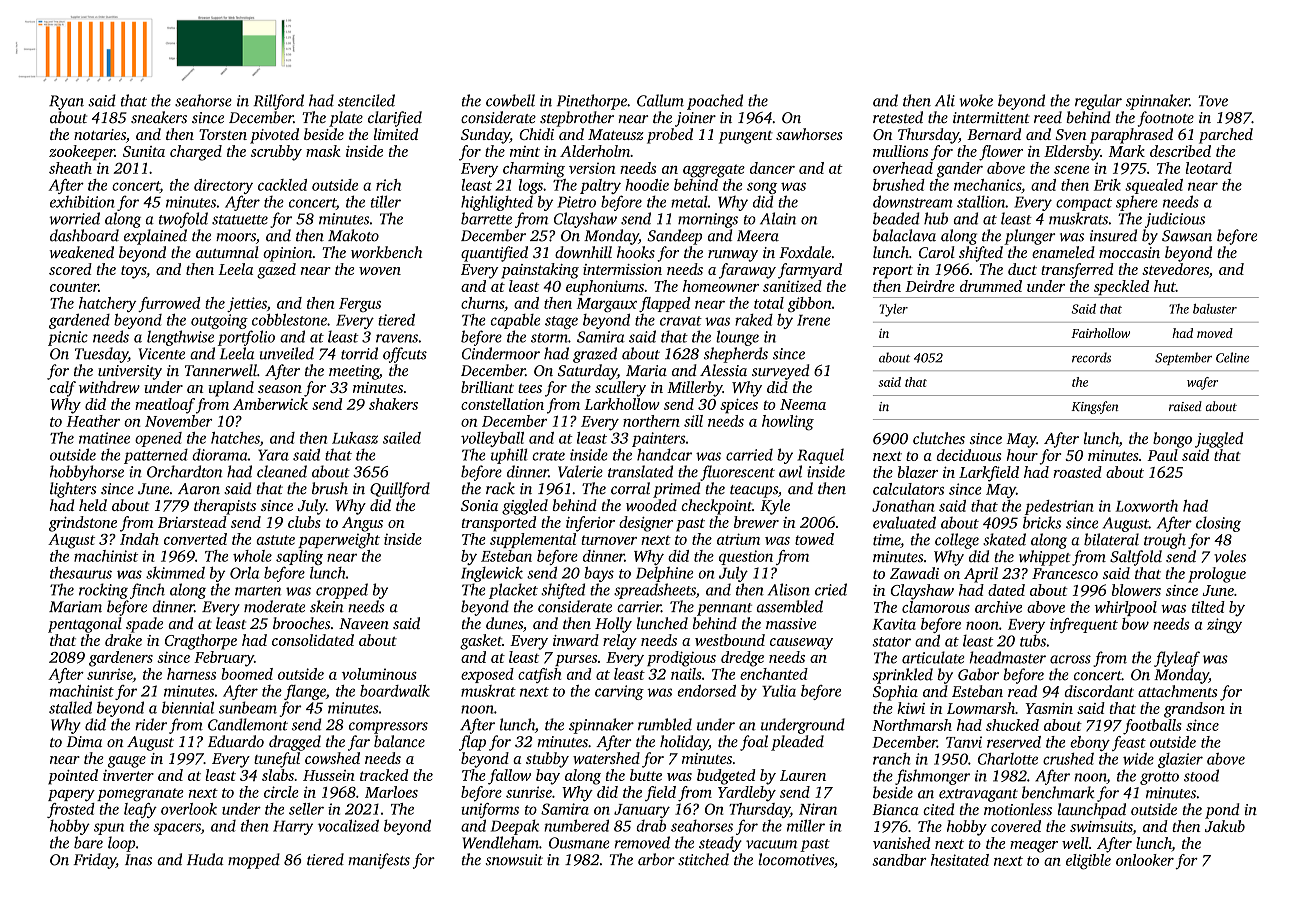 This page has width=1308, height=924. I want to click on homeowner, so click(721, 286).
